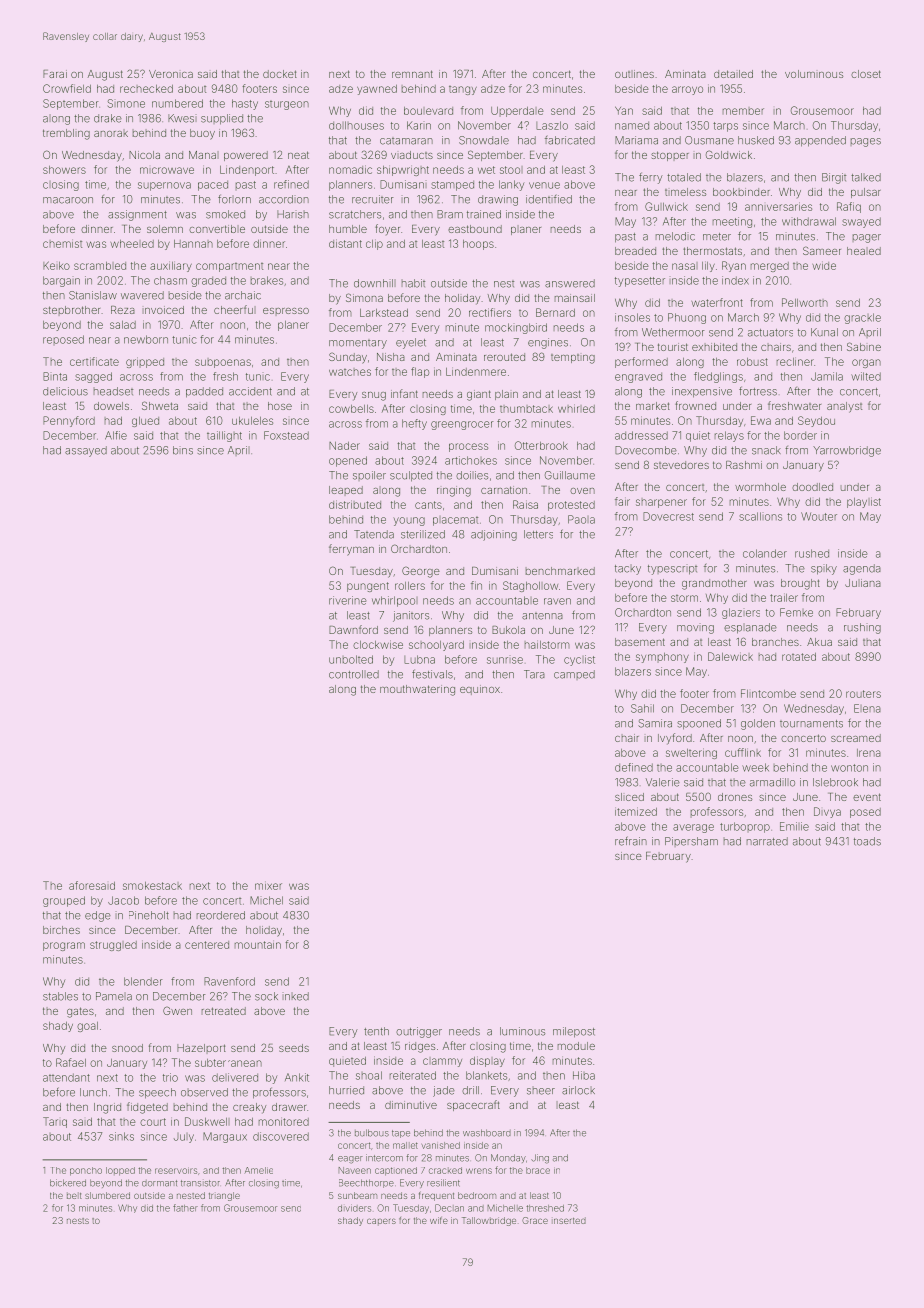 The image size is (924, 1308). What do you see at coordinates (202, 134) in the page?
I see `buoy` at bounding box center [202, 134].
